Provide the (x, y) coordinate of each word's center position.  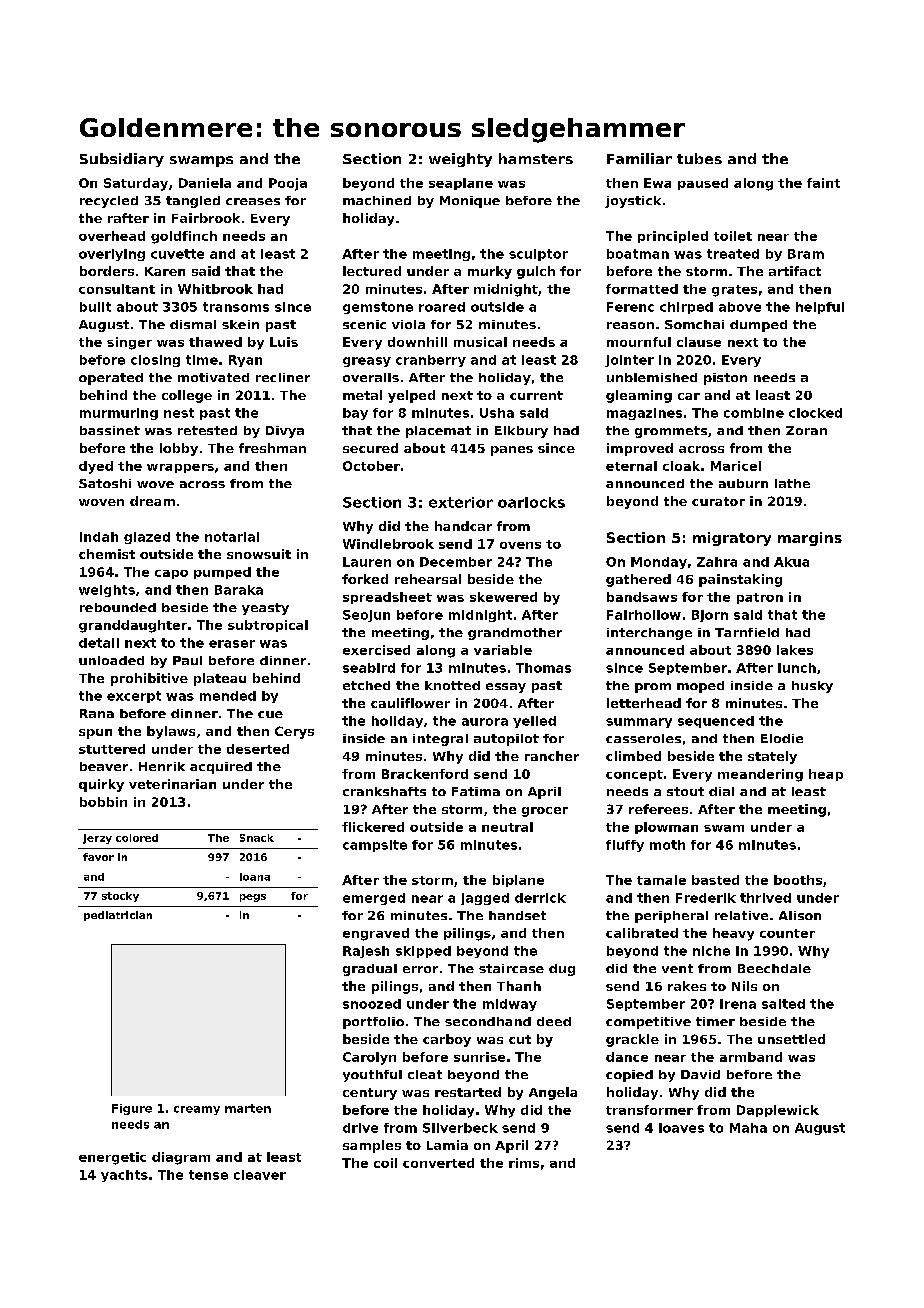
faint (823, 183)
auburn (743, 483)
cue (270, 714)
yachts (124, 1176)
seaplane (461, 184)
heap (826, 775)
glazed (147, 538)
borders (107, 271)
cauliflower (410, 703)
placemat (438, 432)
